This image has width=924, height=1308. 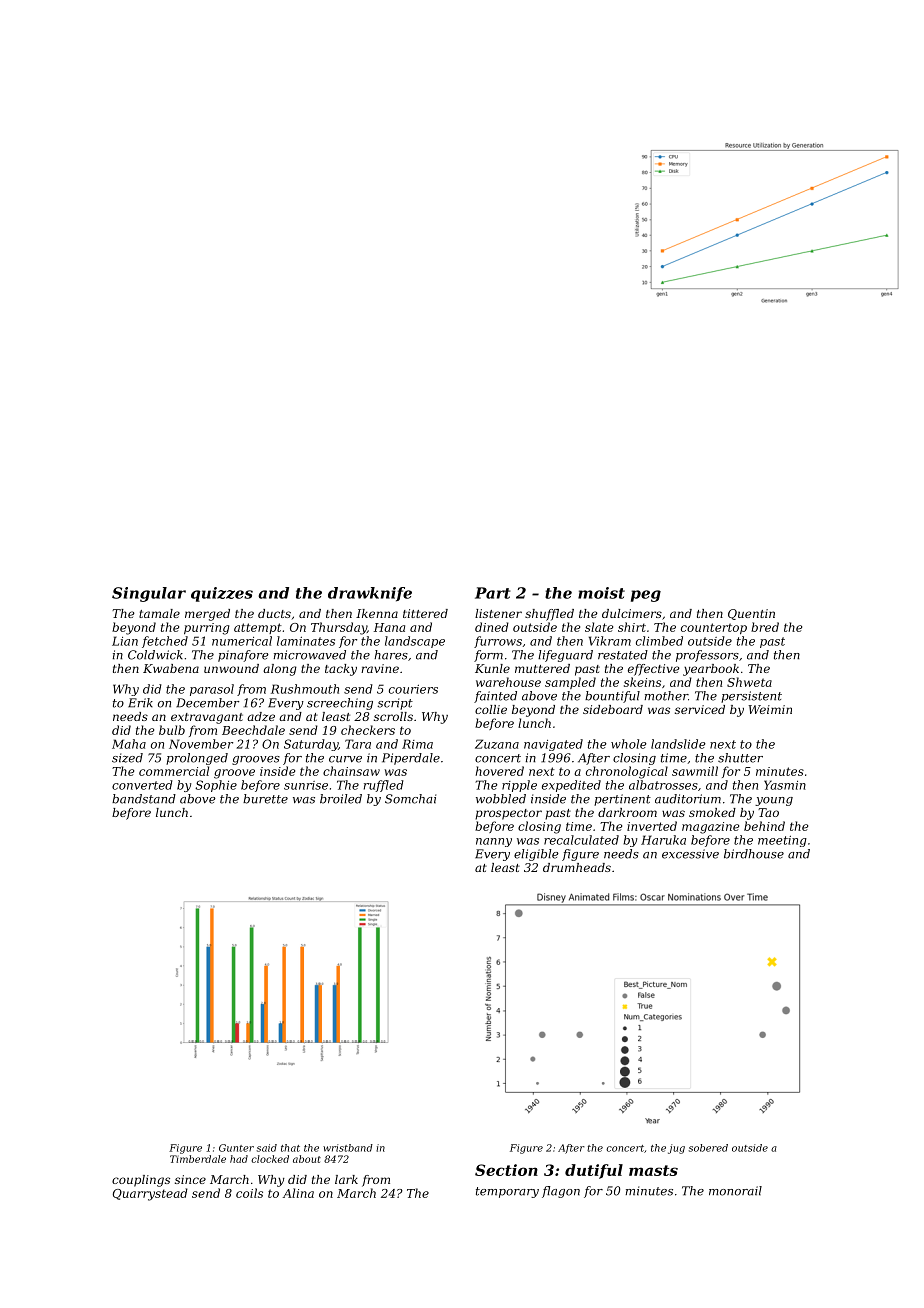 I want to click on sobered, so click(x=708, y=1148).
